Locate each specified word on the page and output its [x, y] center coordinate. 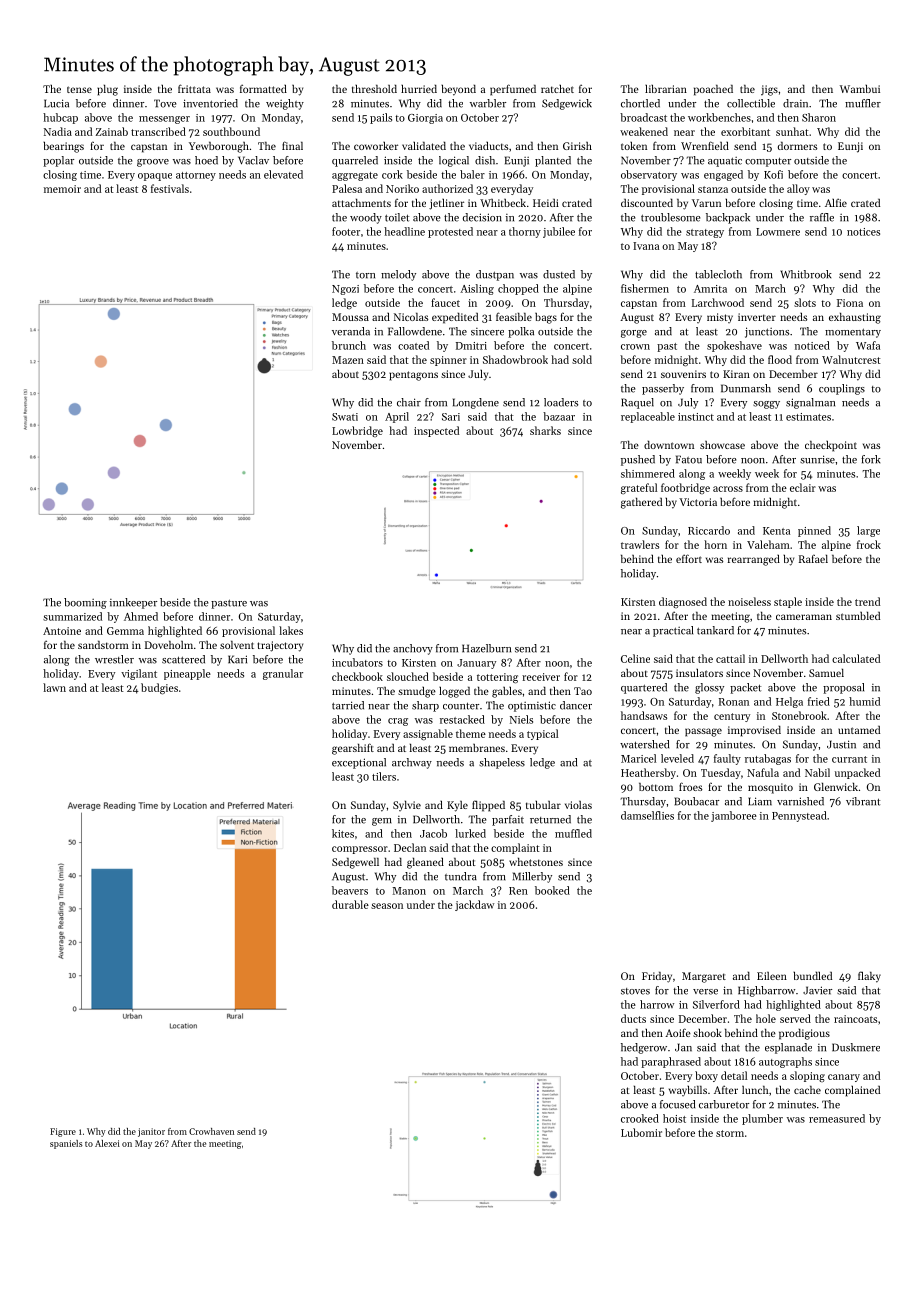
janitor [151, 1132]
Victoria [698, 502]
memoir [62, 189]
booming [85, 603]
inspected [436, 431]
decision [482, 217]
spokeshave [734, 346]
